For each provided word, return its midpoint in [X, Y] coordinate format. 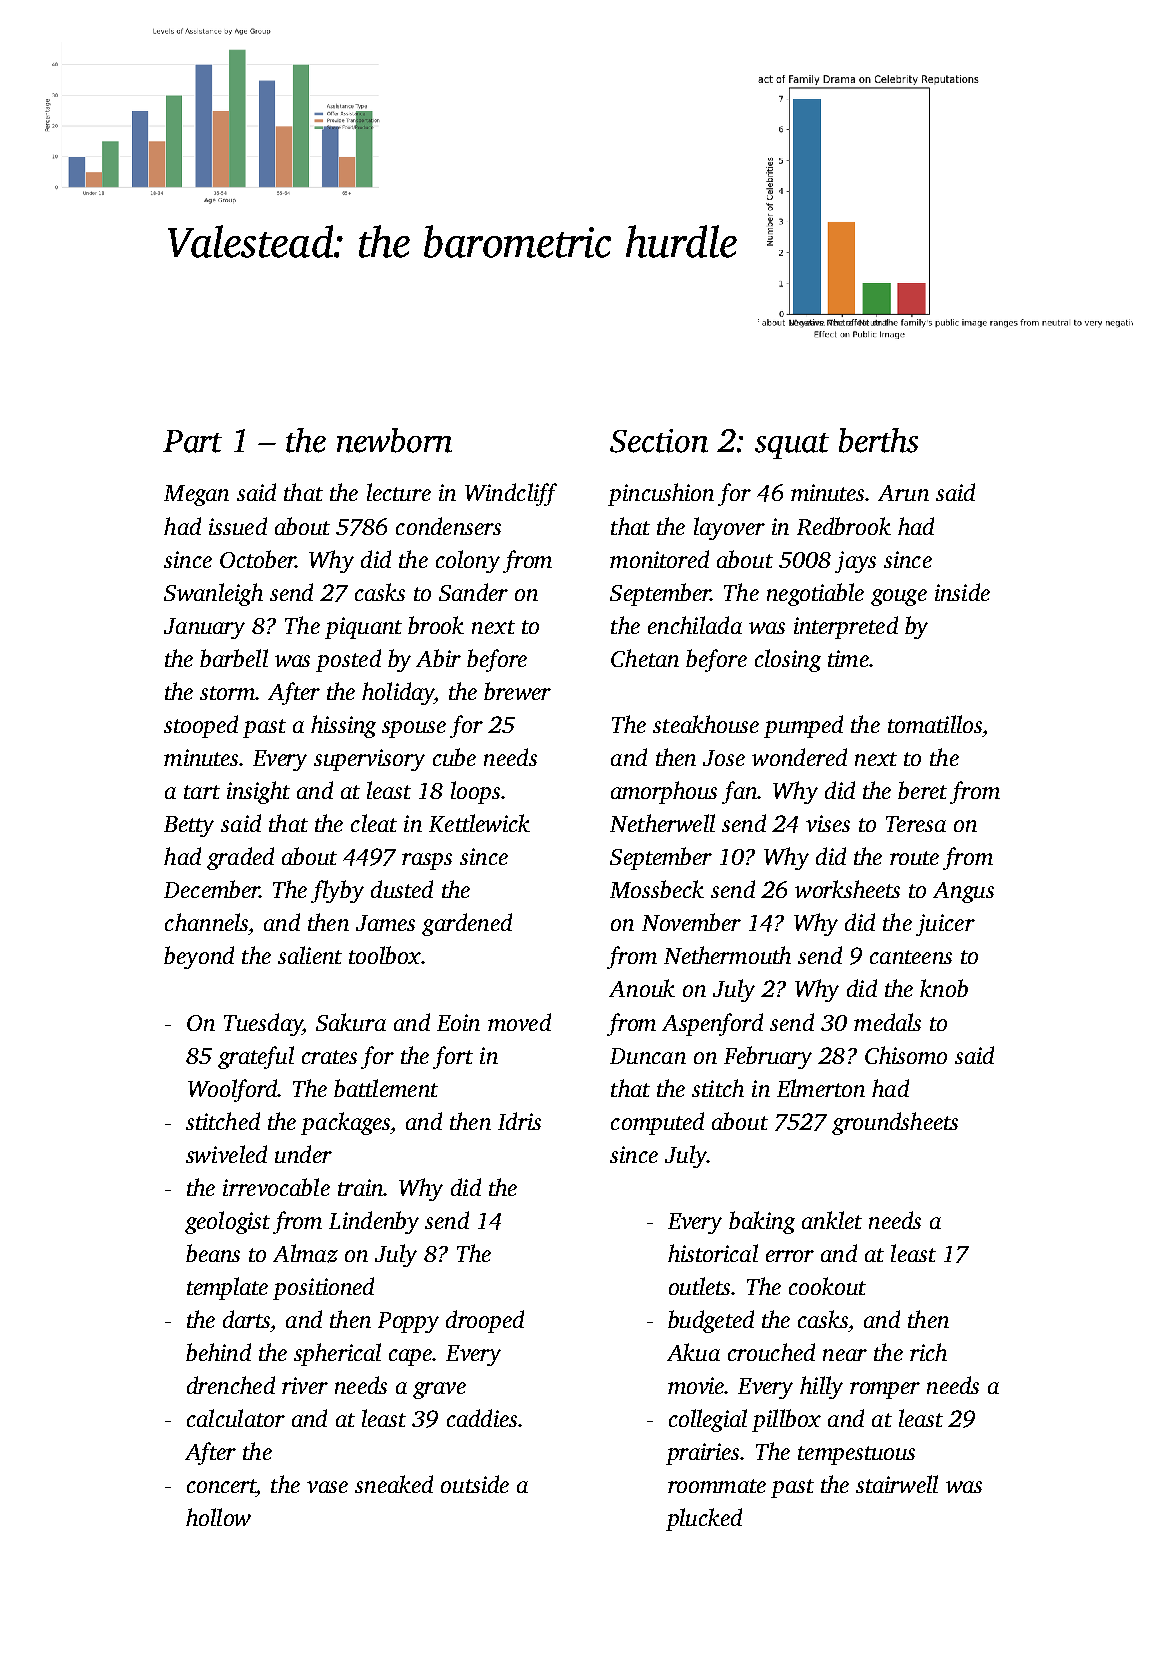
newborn [394, 440]
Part [192, 441]
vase [327, 1487]
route [914, 858]
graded [240, 858]
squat [792, 446]
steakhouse [706, 724]
